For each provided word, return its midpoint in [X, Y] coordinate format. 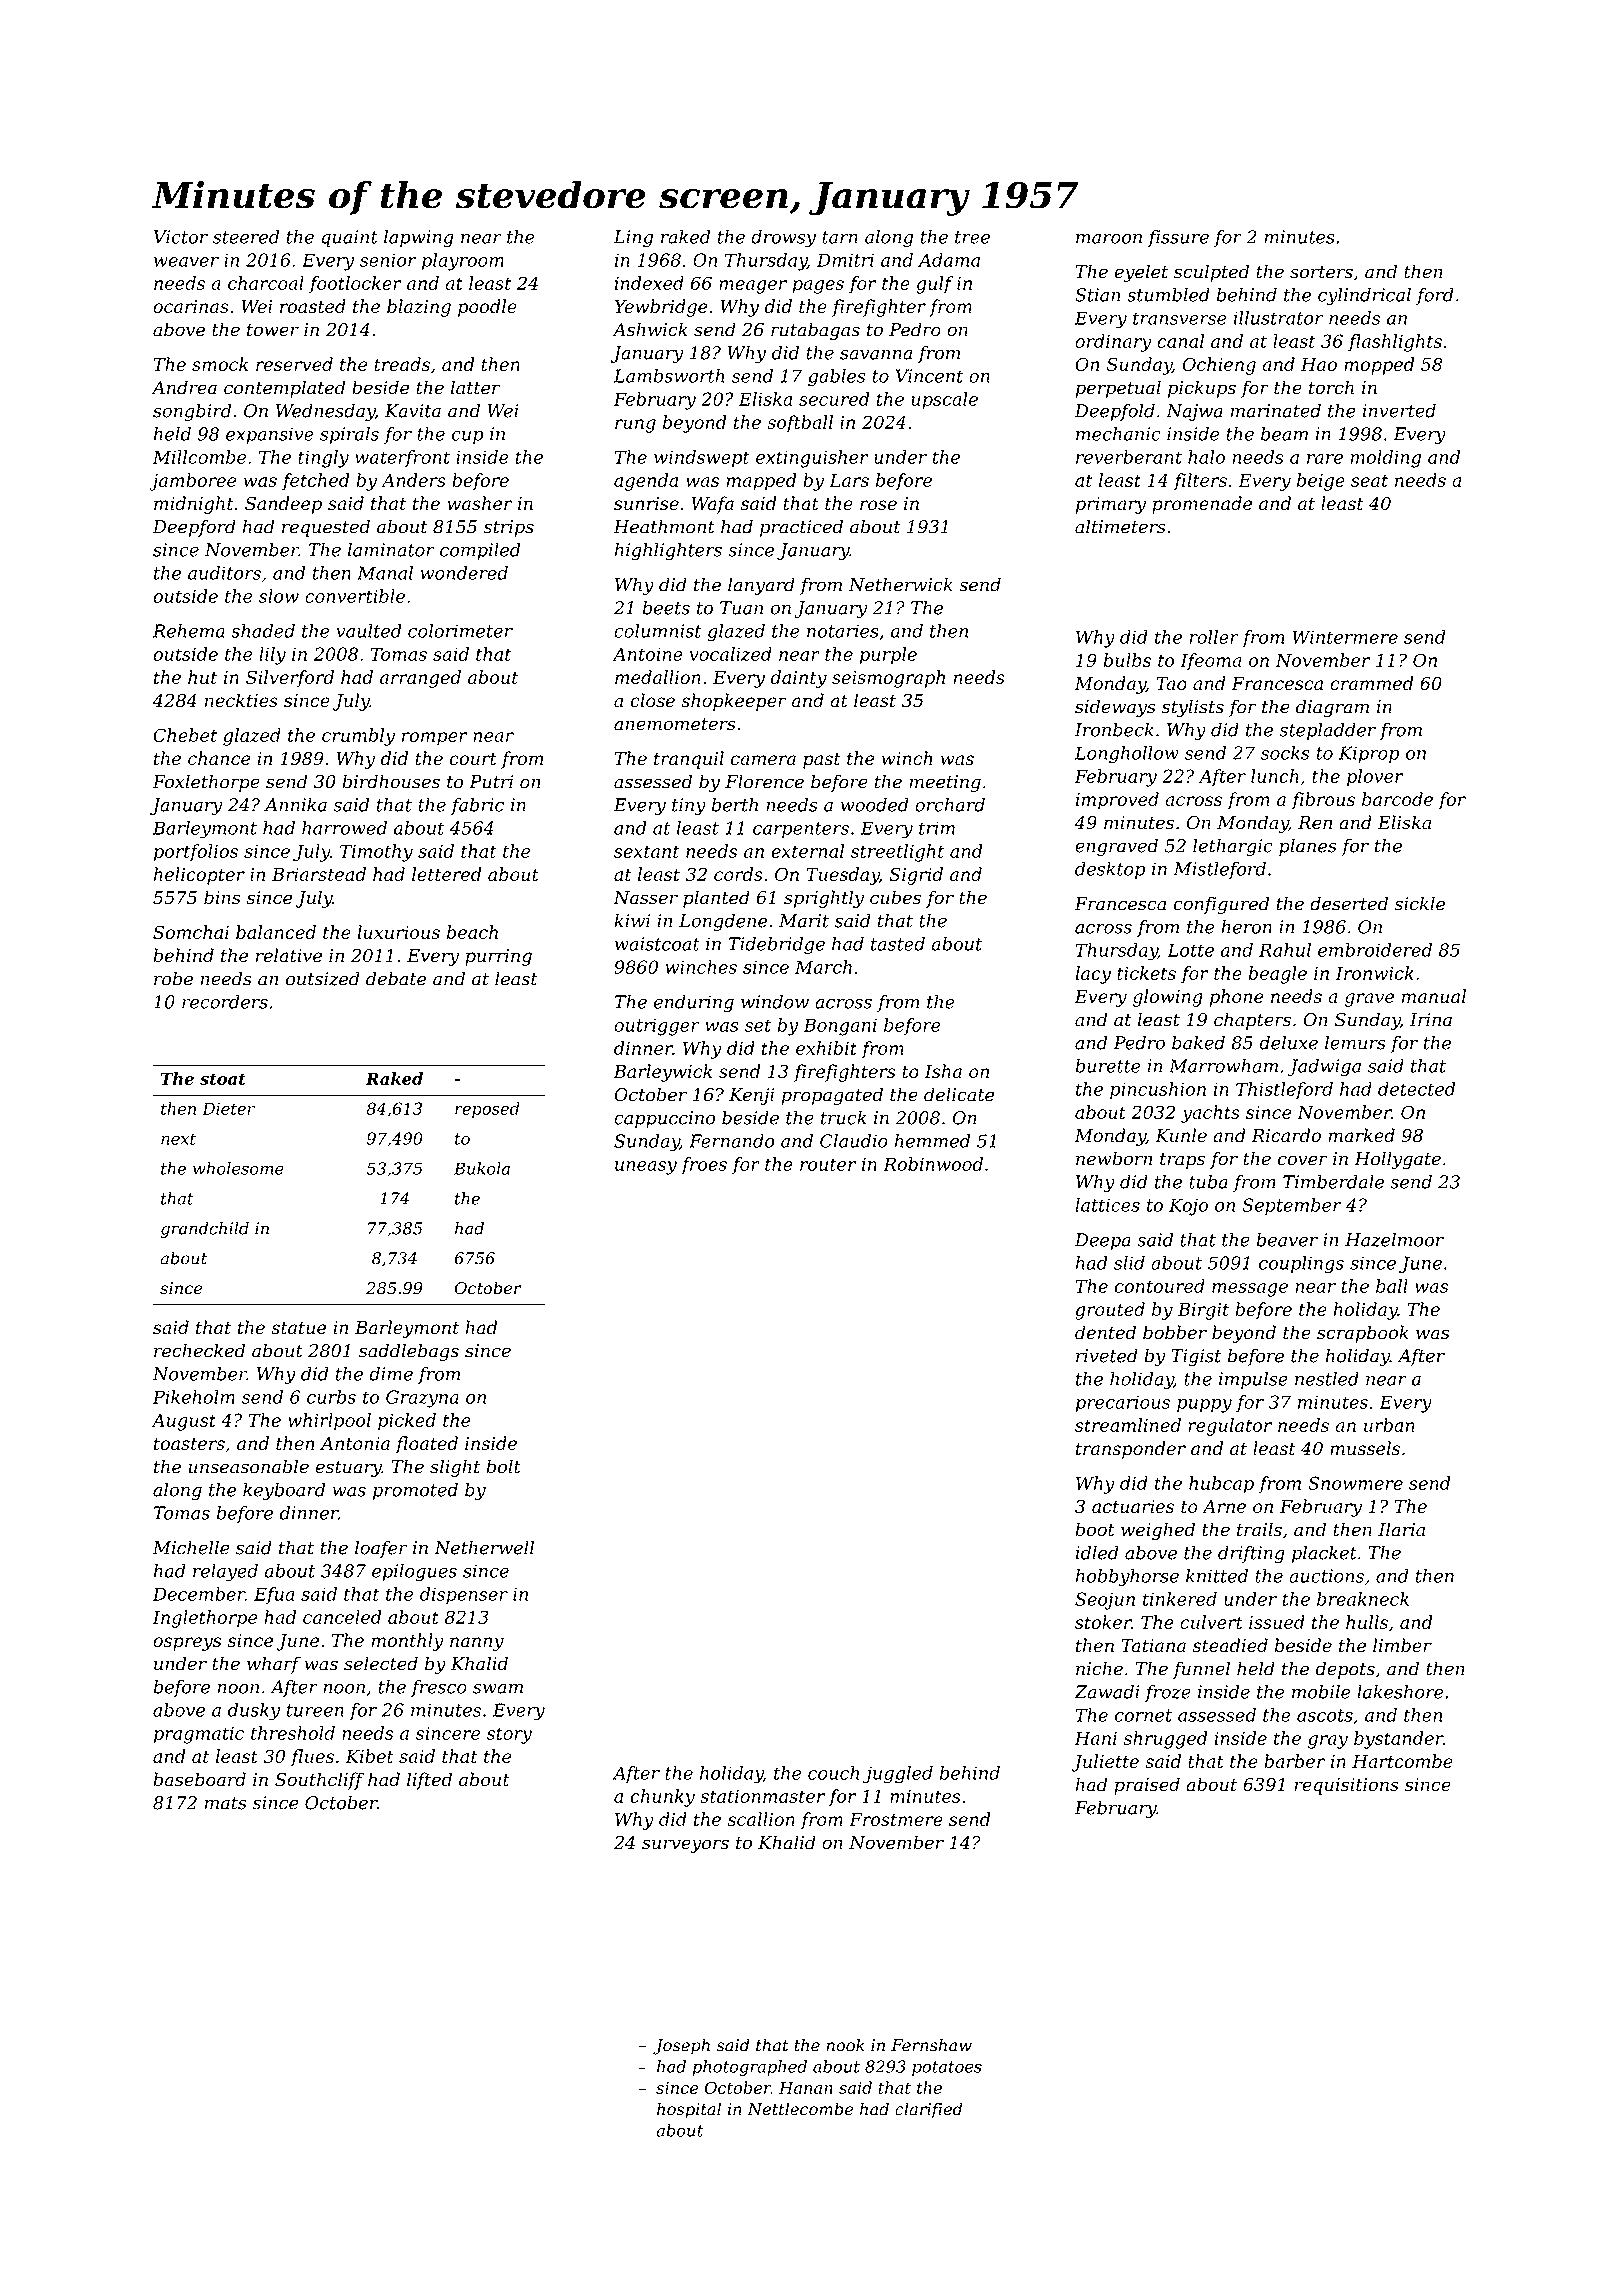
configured [1221, 905]
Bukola [482, 1168]
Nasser [645, 898]
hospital [689, 2110]
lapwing [419, 239]
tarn [840, 237]
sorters [1321, 272]
